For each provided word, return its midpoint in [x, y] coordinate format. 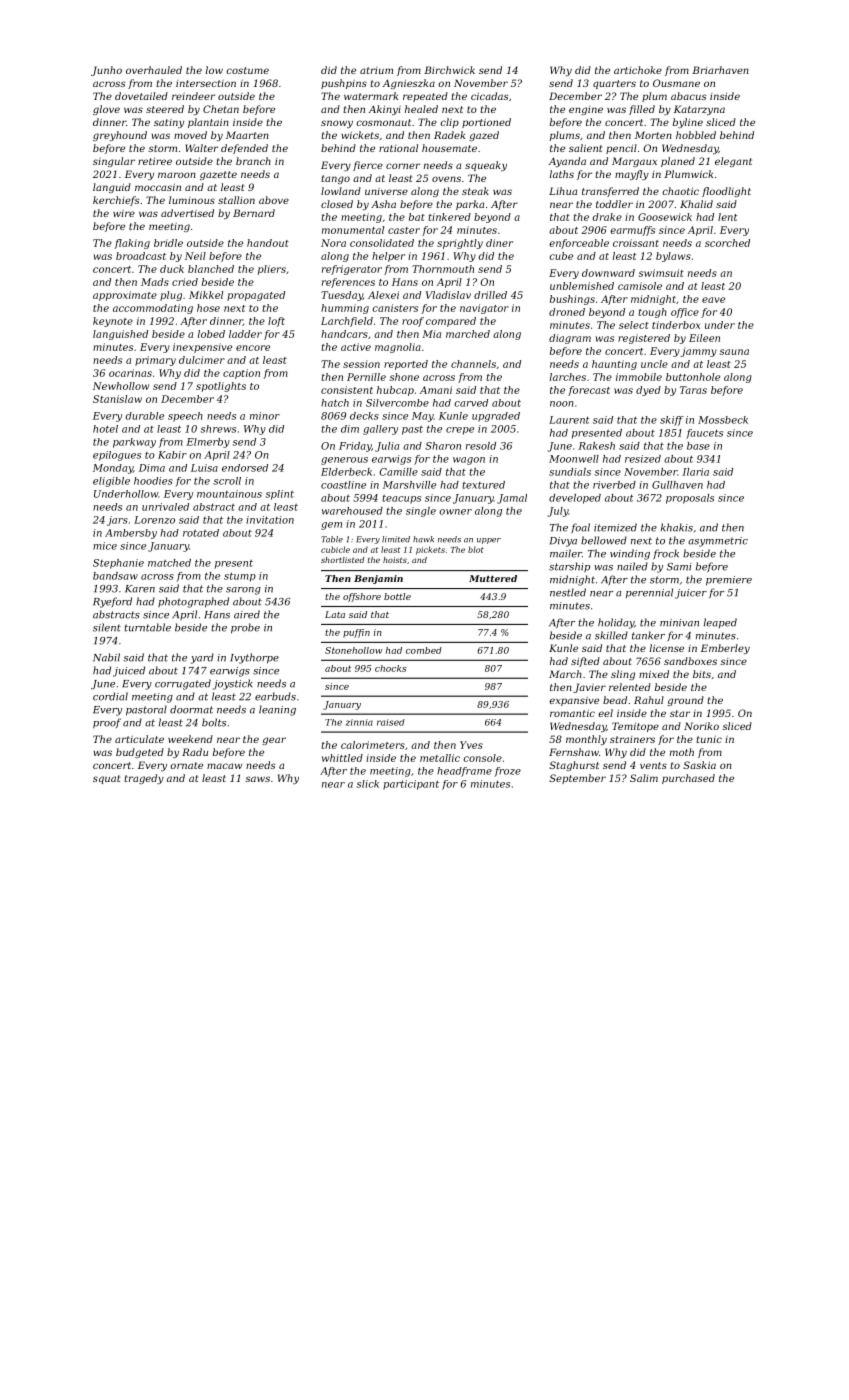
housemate [449, 148]
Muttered [493, 578]
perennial [649, 593]
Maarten [247, 135]
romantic [572, 713]
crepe [460, 431]
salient [585, 148]
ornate [186, 765]
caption [241, 374]
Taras [693, 390]
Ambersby [131, 534]
